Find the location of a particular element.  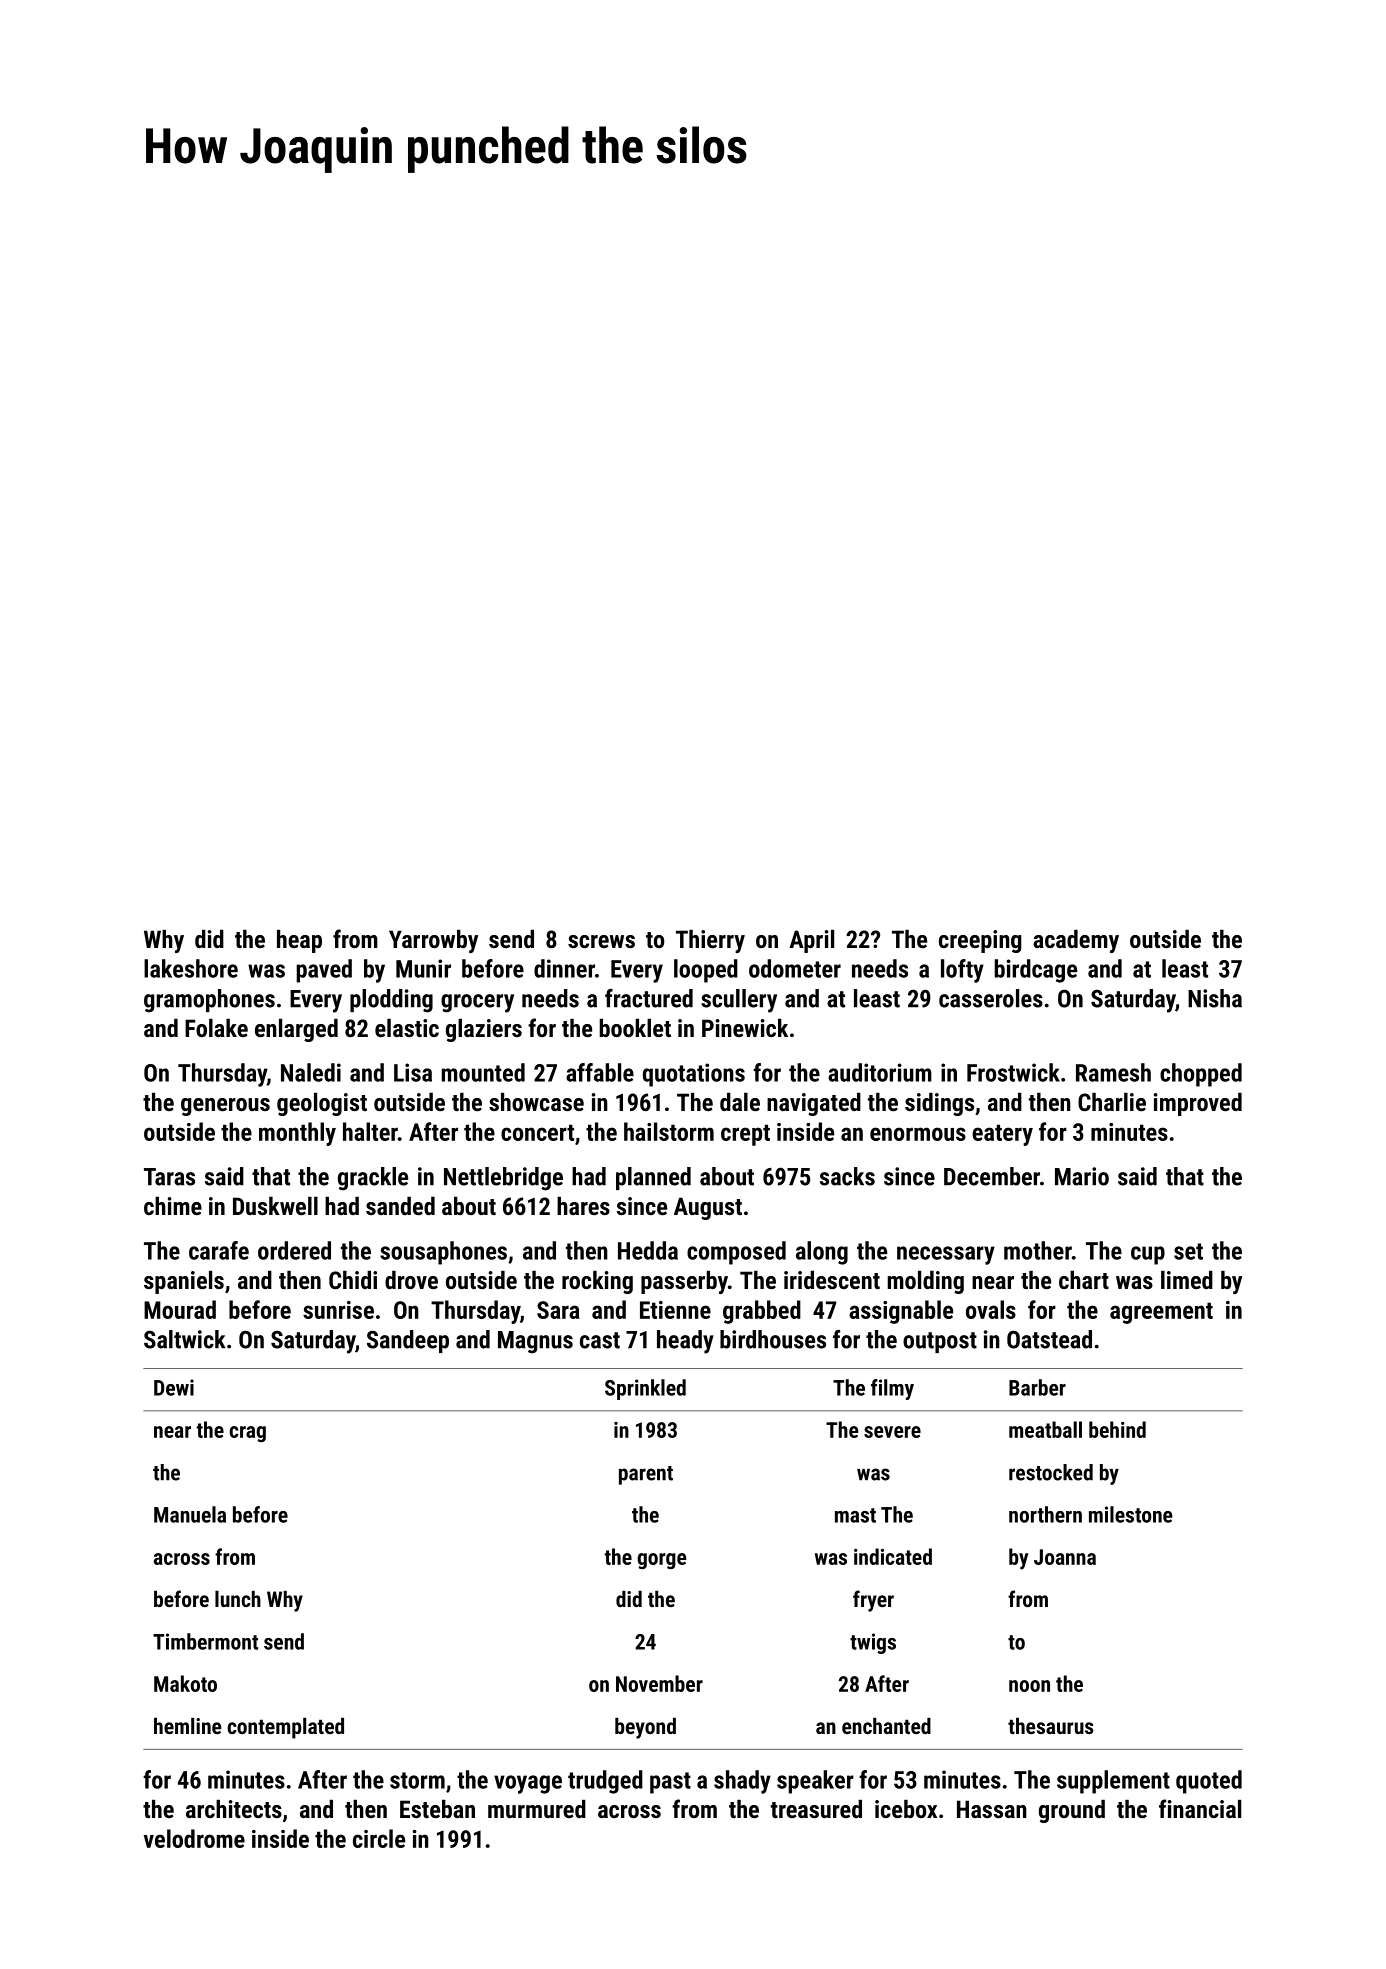

navigated is located at coordinates (814, 1104).
